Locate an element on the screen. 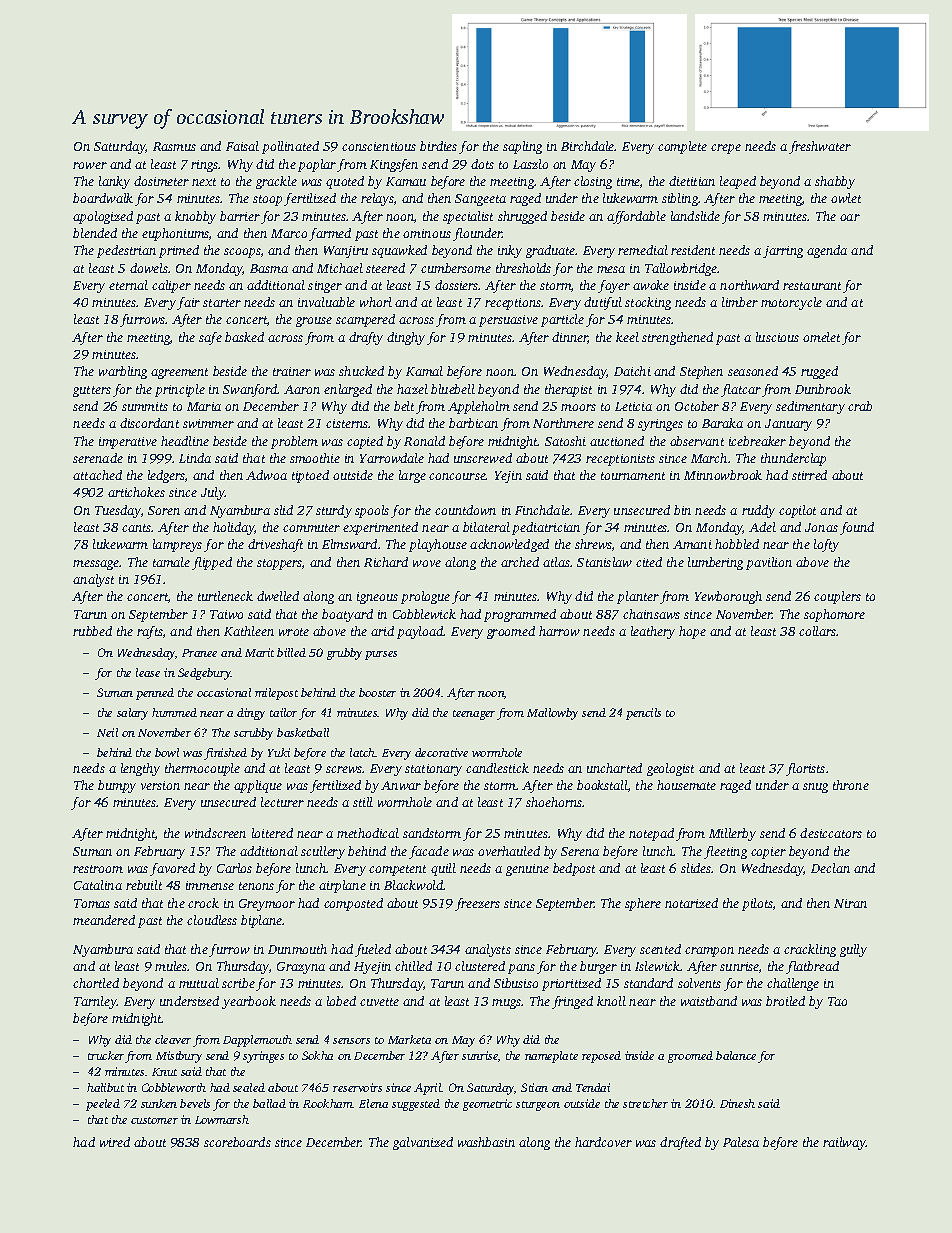 This screenshot has height=1233, width=952. crackling is located at coordinates (810, 950).
